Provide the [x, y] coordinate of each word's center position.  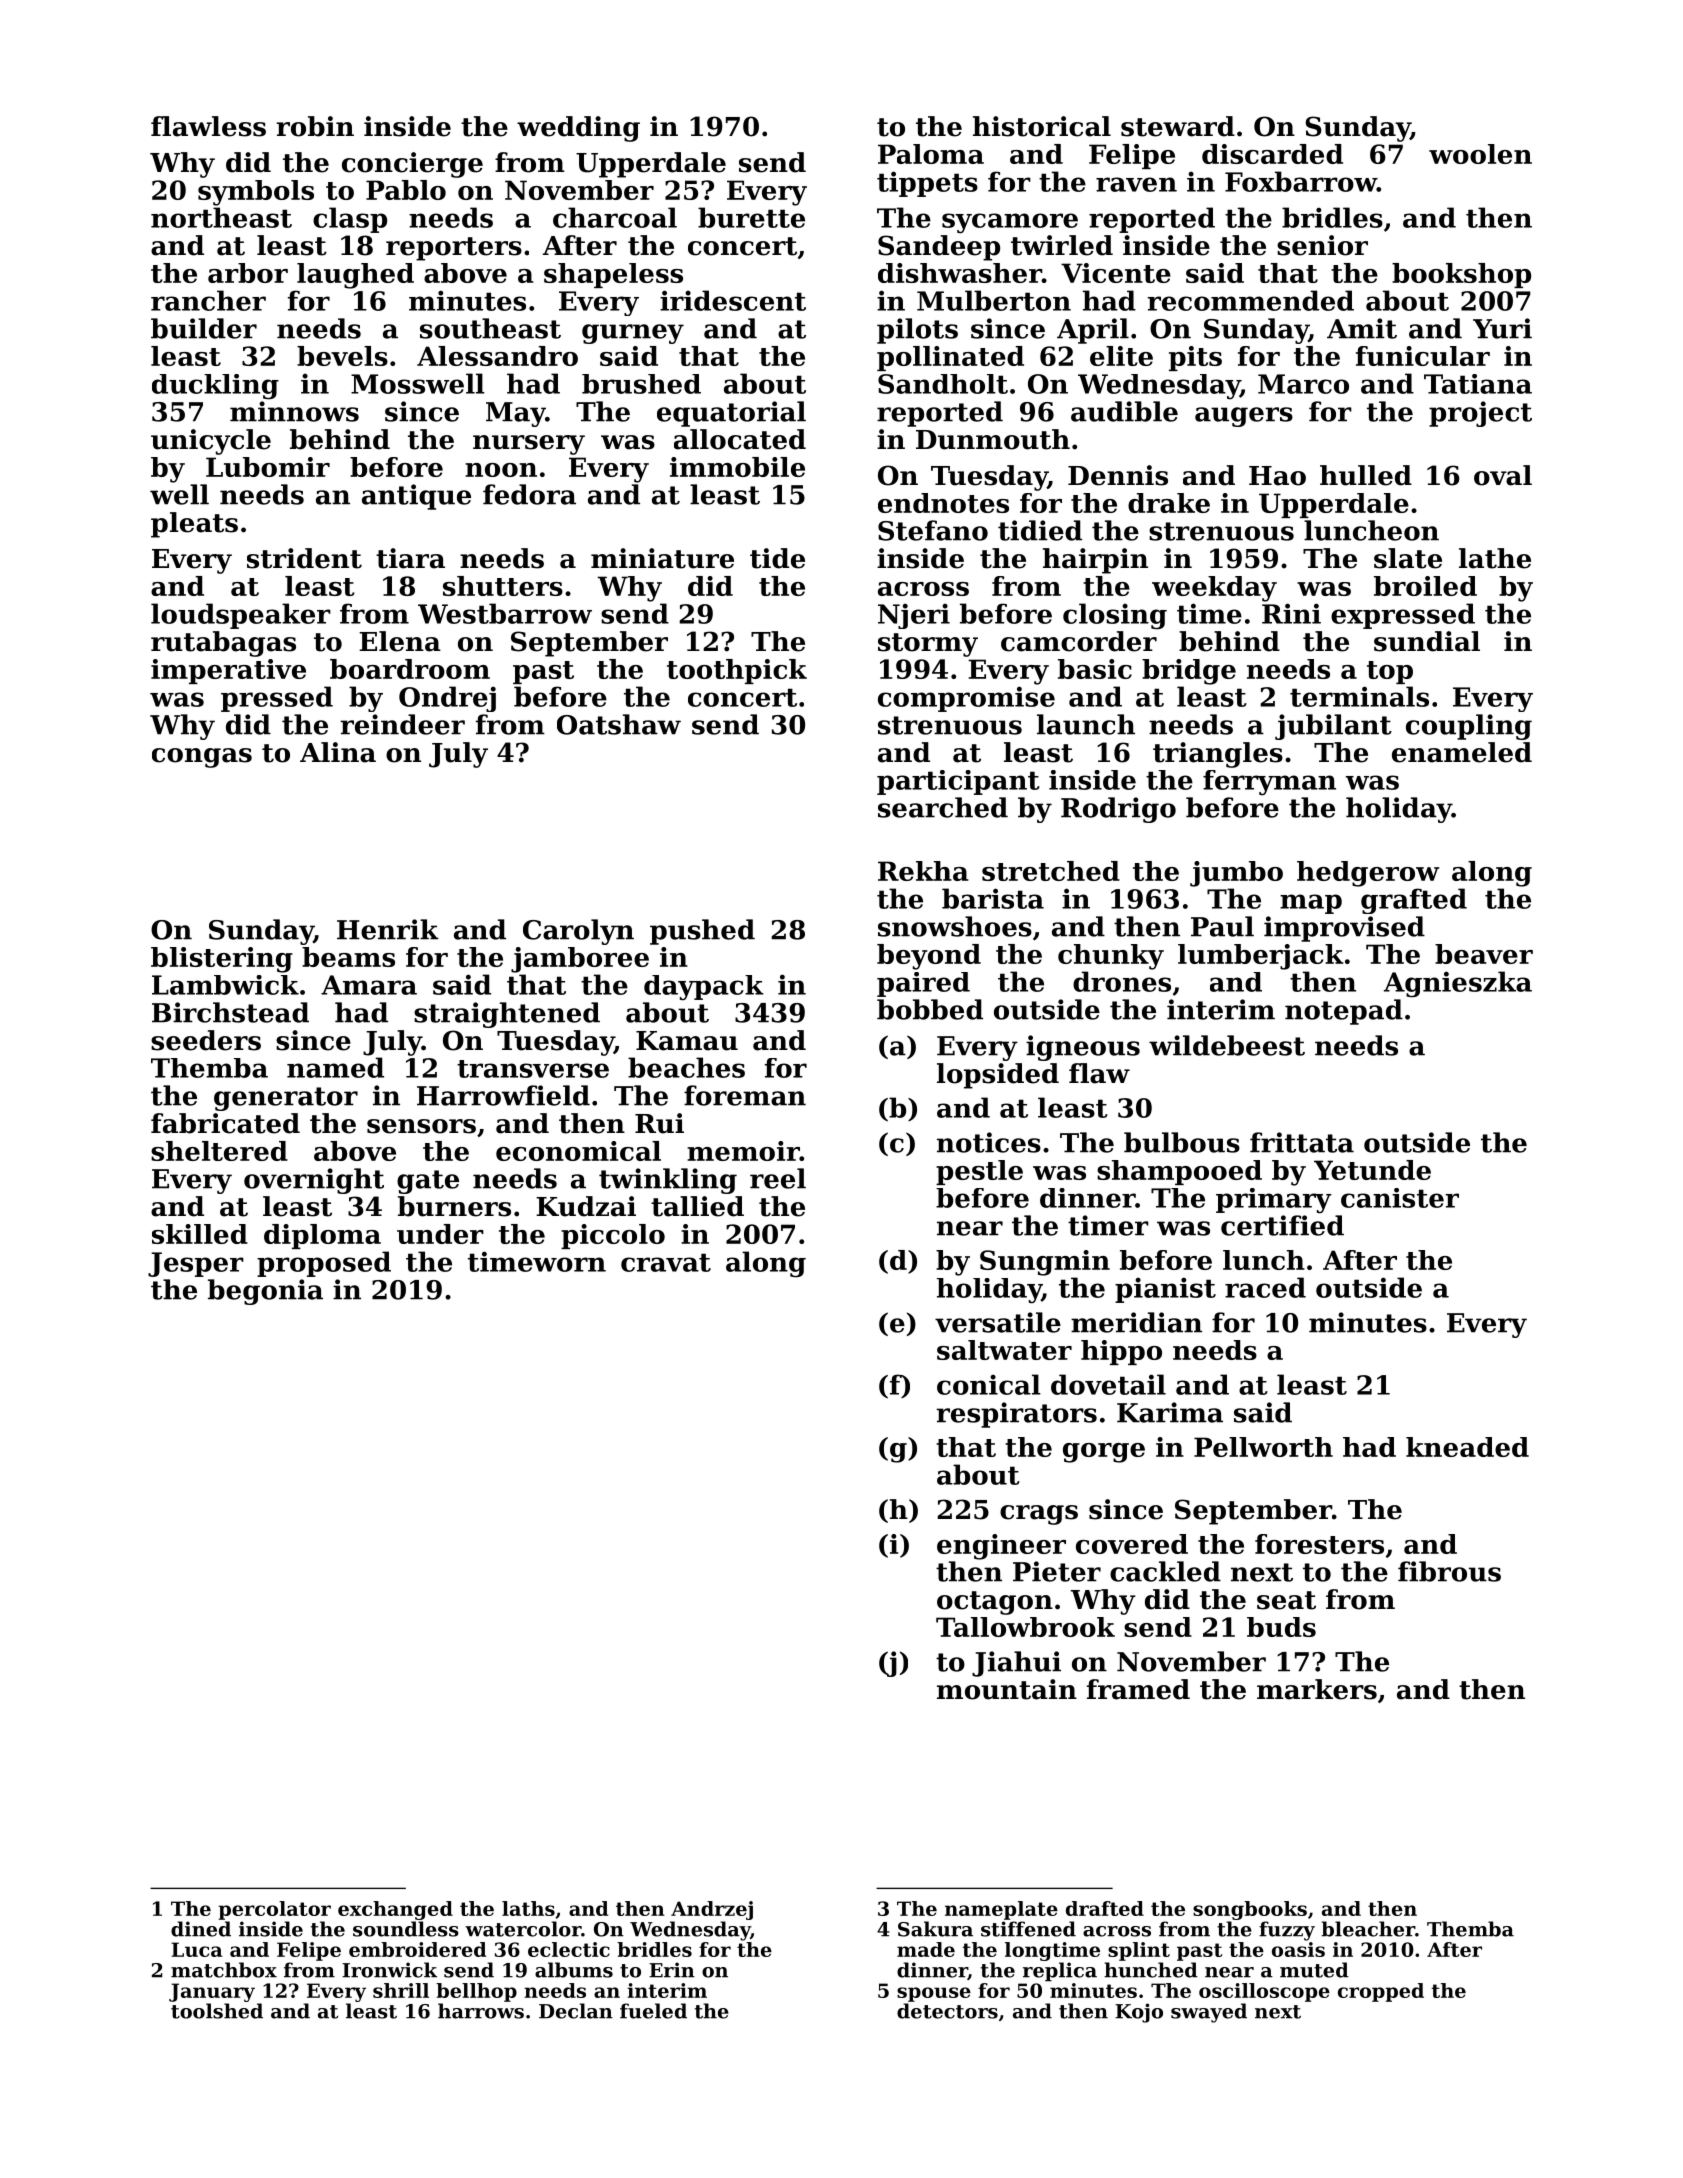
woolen [1480, 154]
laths [528, 1908]
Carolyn [578, 932]
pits [1195, 358]
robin [315, 126]
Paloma [931, 154]
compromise [966, 699]
